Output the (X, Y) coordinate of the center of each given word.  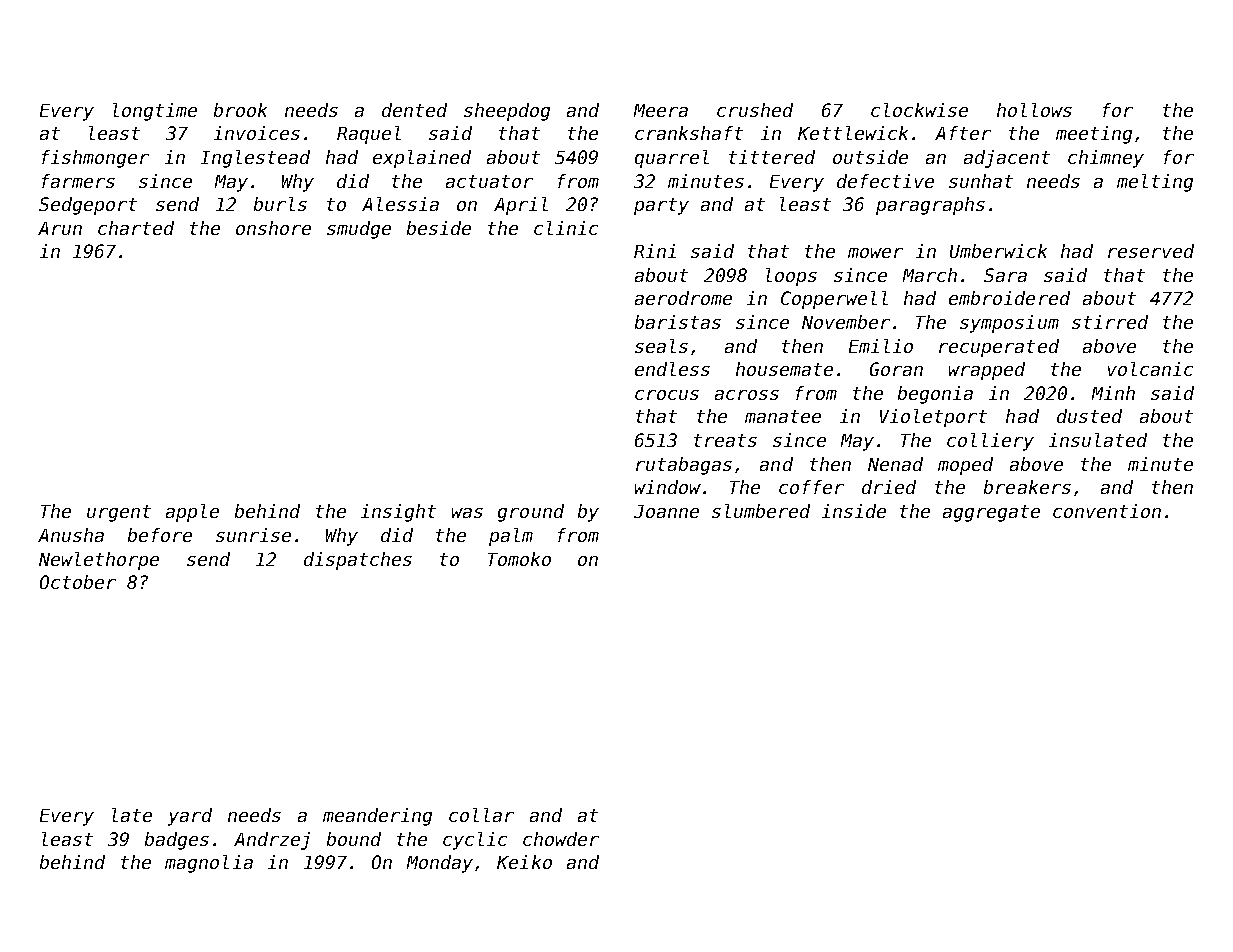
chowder (561, 839)
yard (190, 817)
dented (414, 110)
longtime (155, 112)
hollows (1034, 110)
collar (481, 815)
